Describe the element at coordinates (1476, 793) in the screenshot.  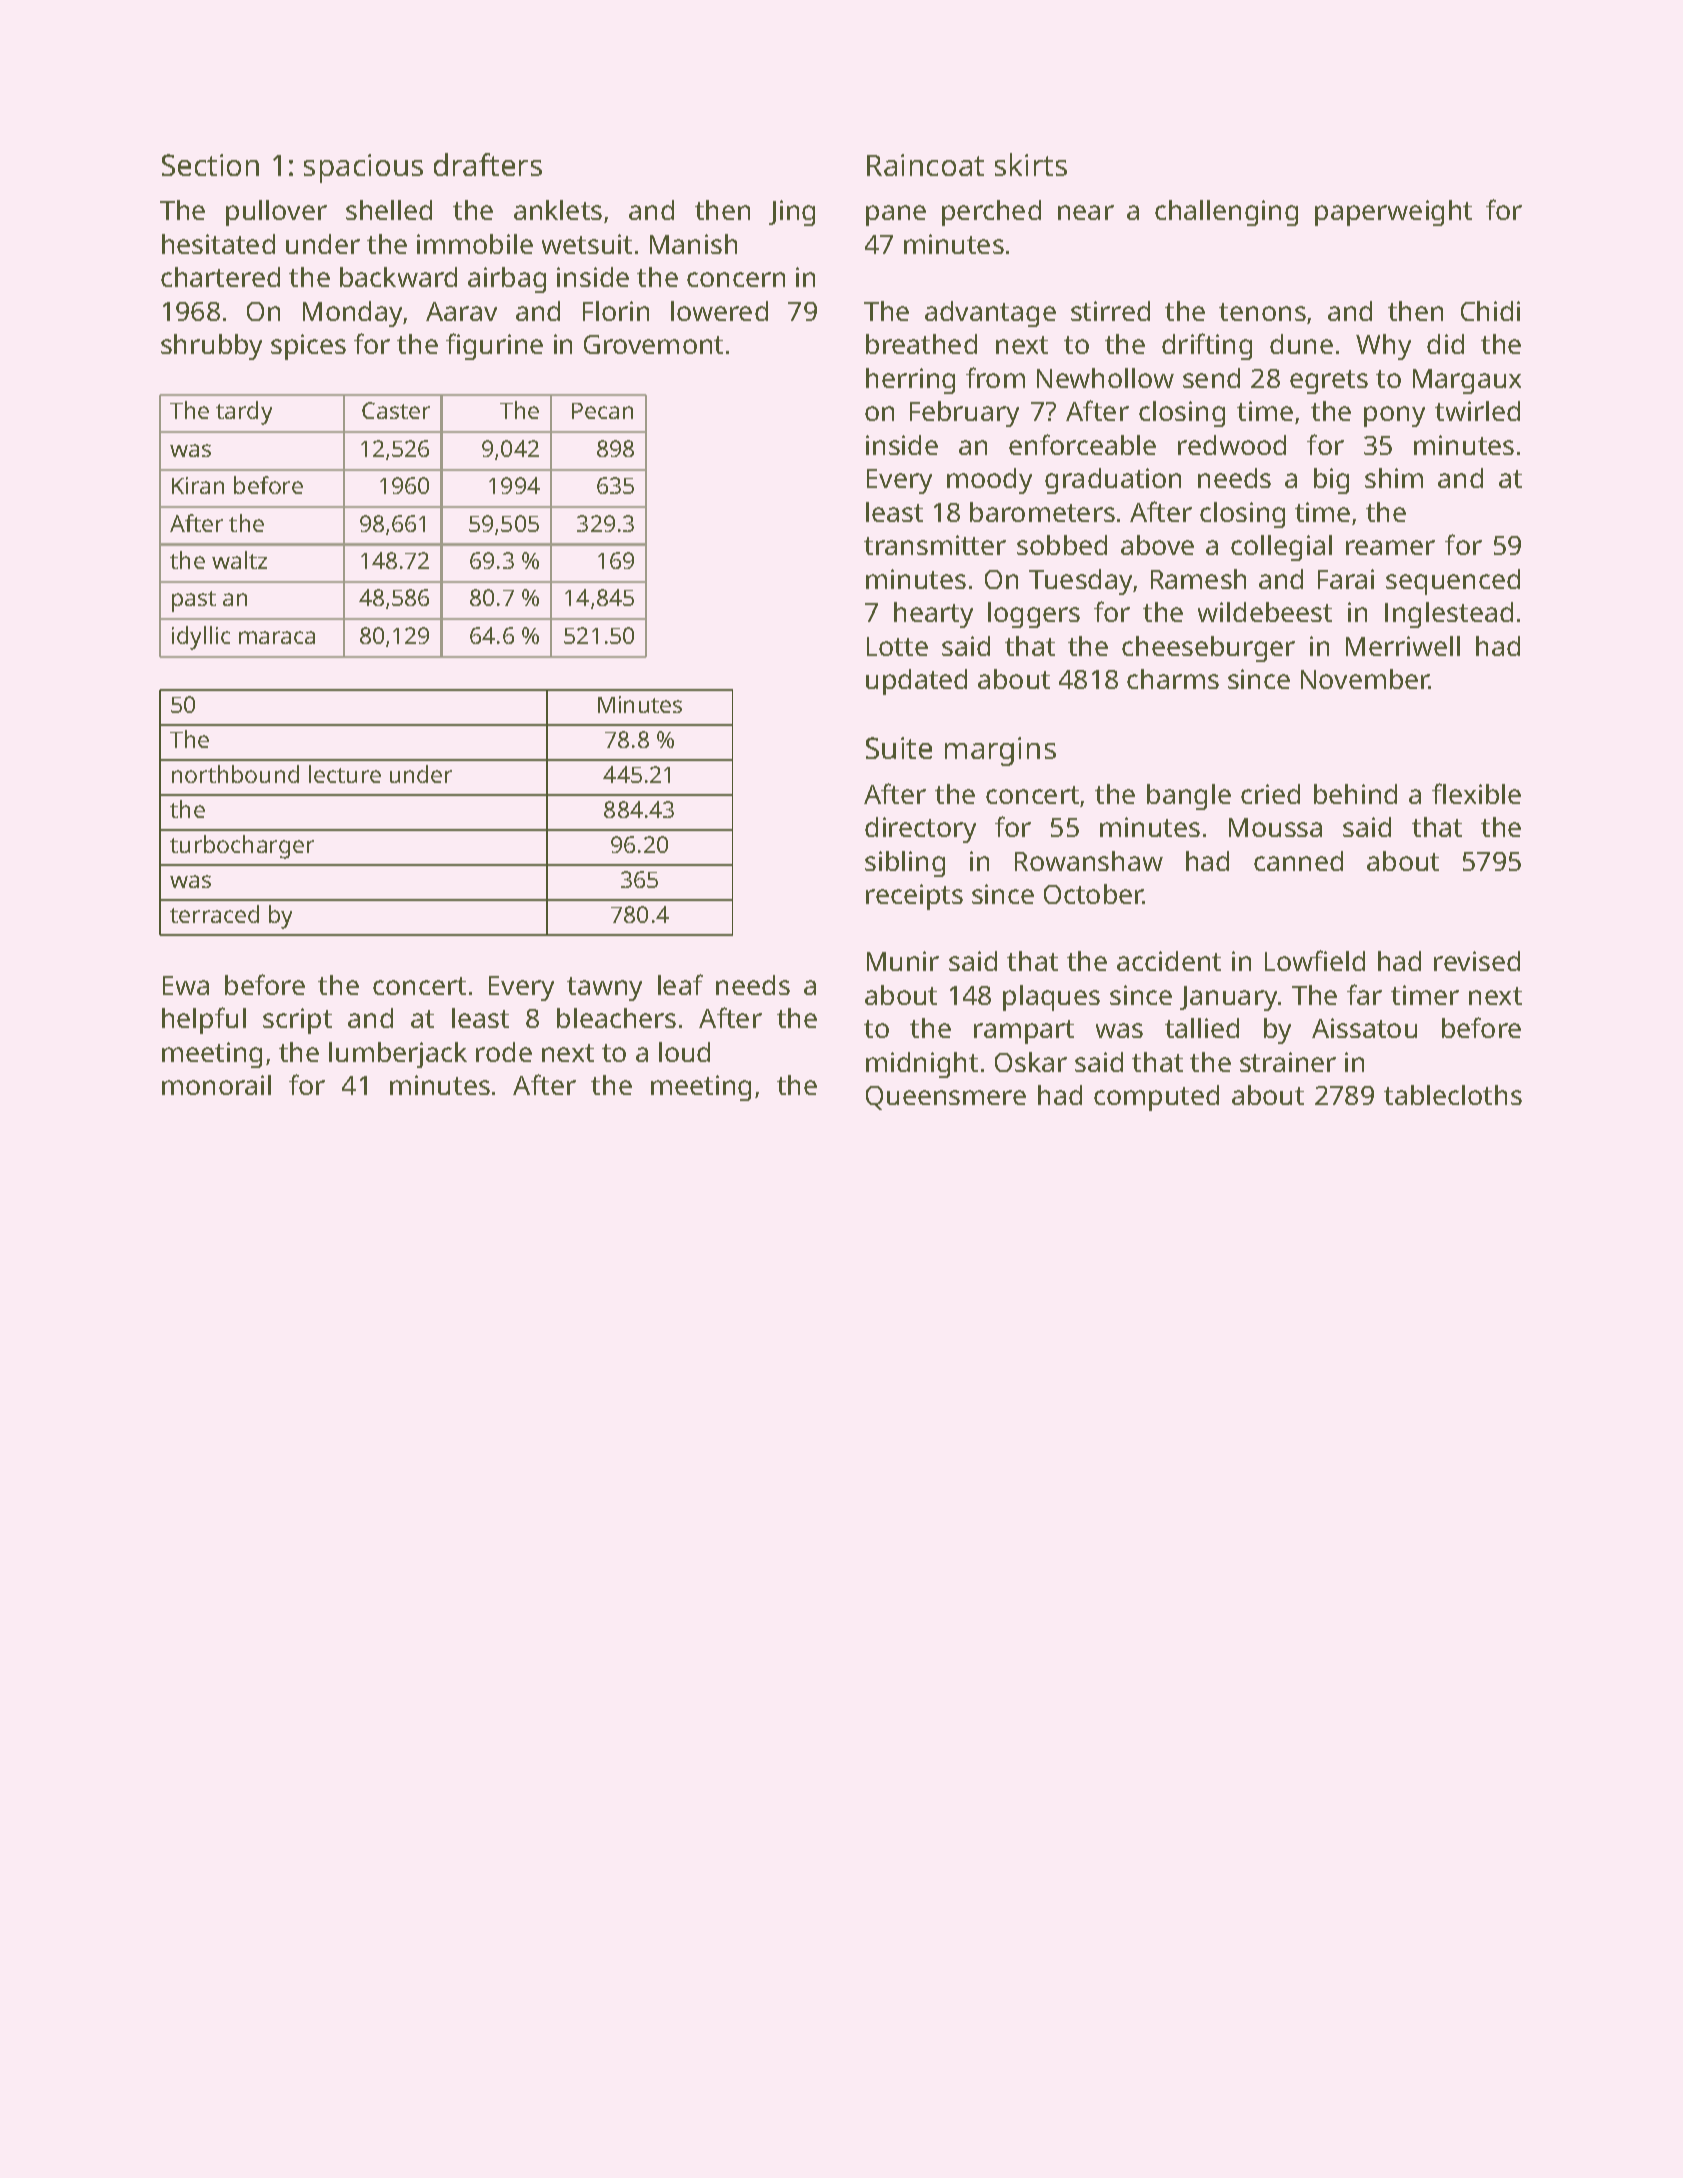
I see `flexible` at that location.
